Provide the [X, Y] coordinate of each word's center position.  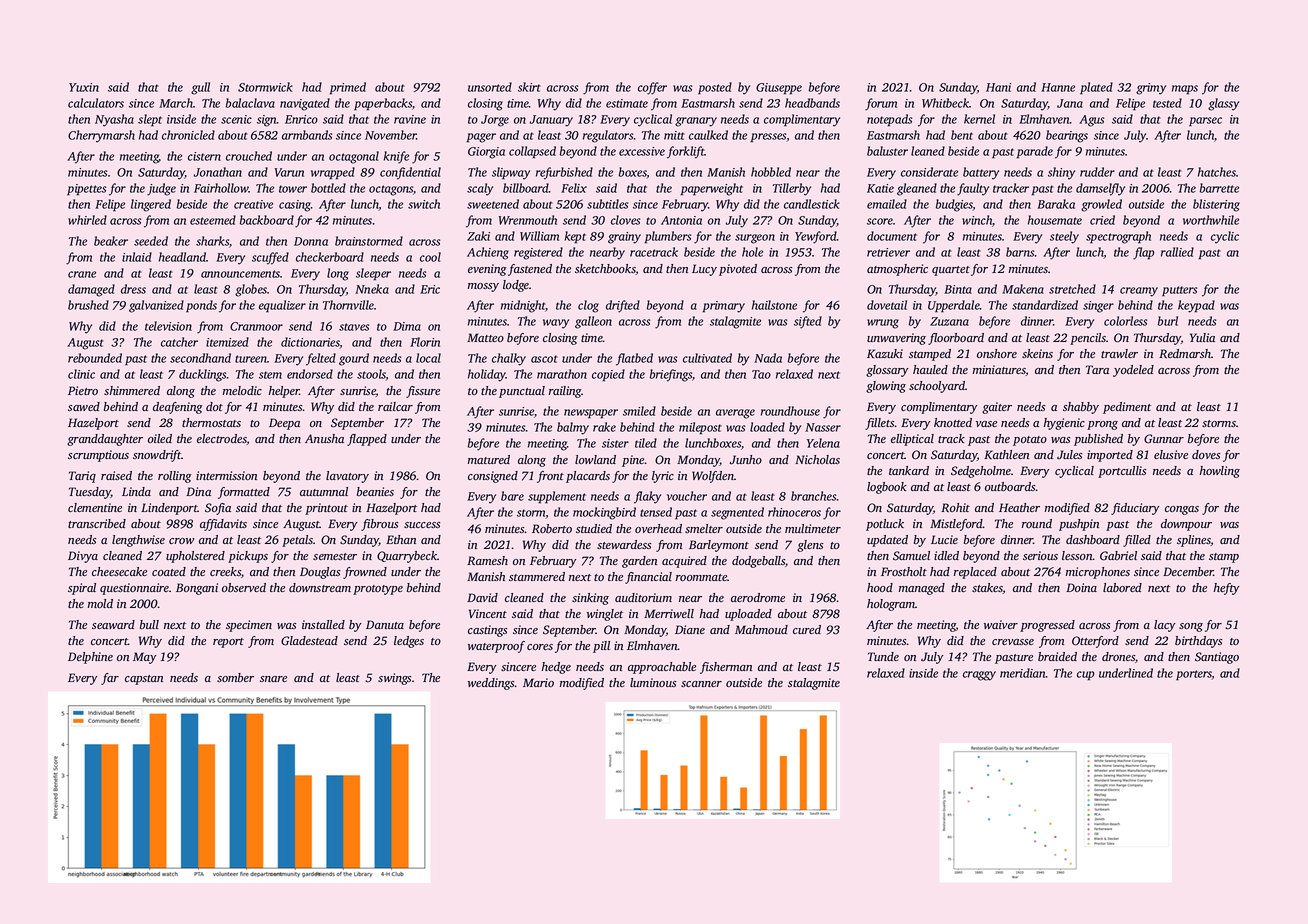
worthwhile [1211, 220]
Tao [761, 374]
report [228, 643]
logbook [887, 488]
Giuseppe [779, 89]
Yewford [816, 237]
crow [181, 541]
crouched [249, 156]
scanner [701, 684]
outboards [1010, 487]
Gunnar [1164, 439]
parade [1035, 152]
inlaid [137, 257]
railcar [395, 406]
